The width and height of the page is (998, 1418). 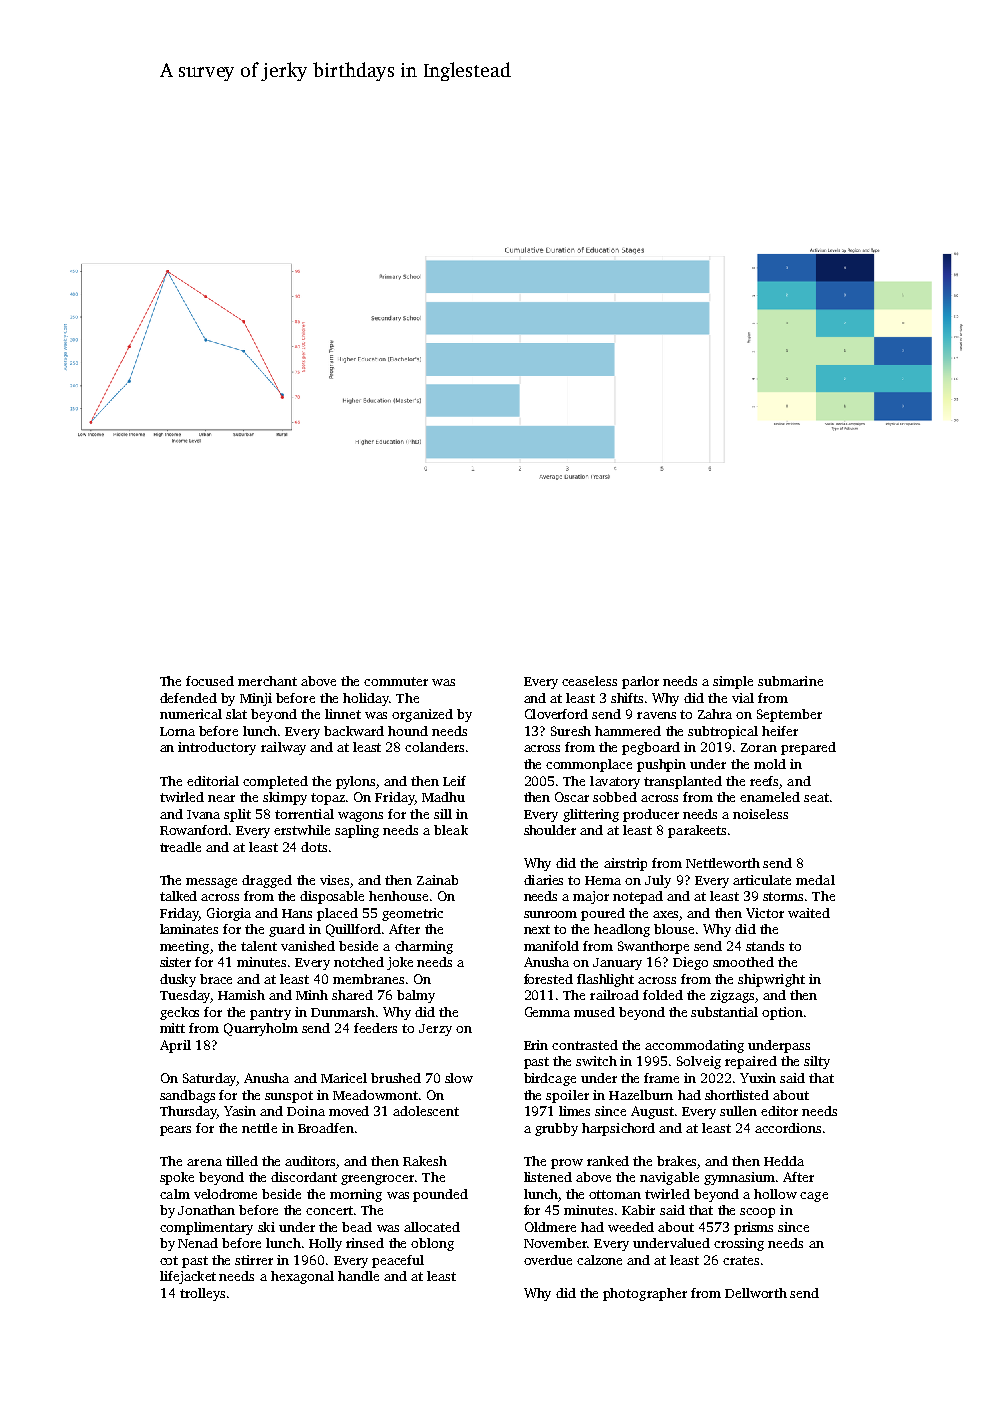 What do you see at coordinates (733, 682) in the page?
I see `simple` at bounding box center [733, 682].
